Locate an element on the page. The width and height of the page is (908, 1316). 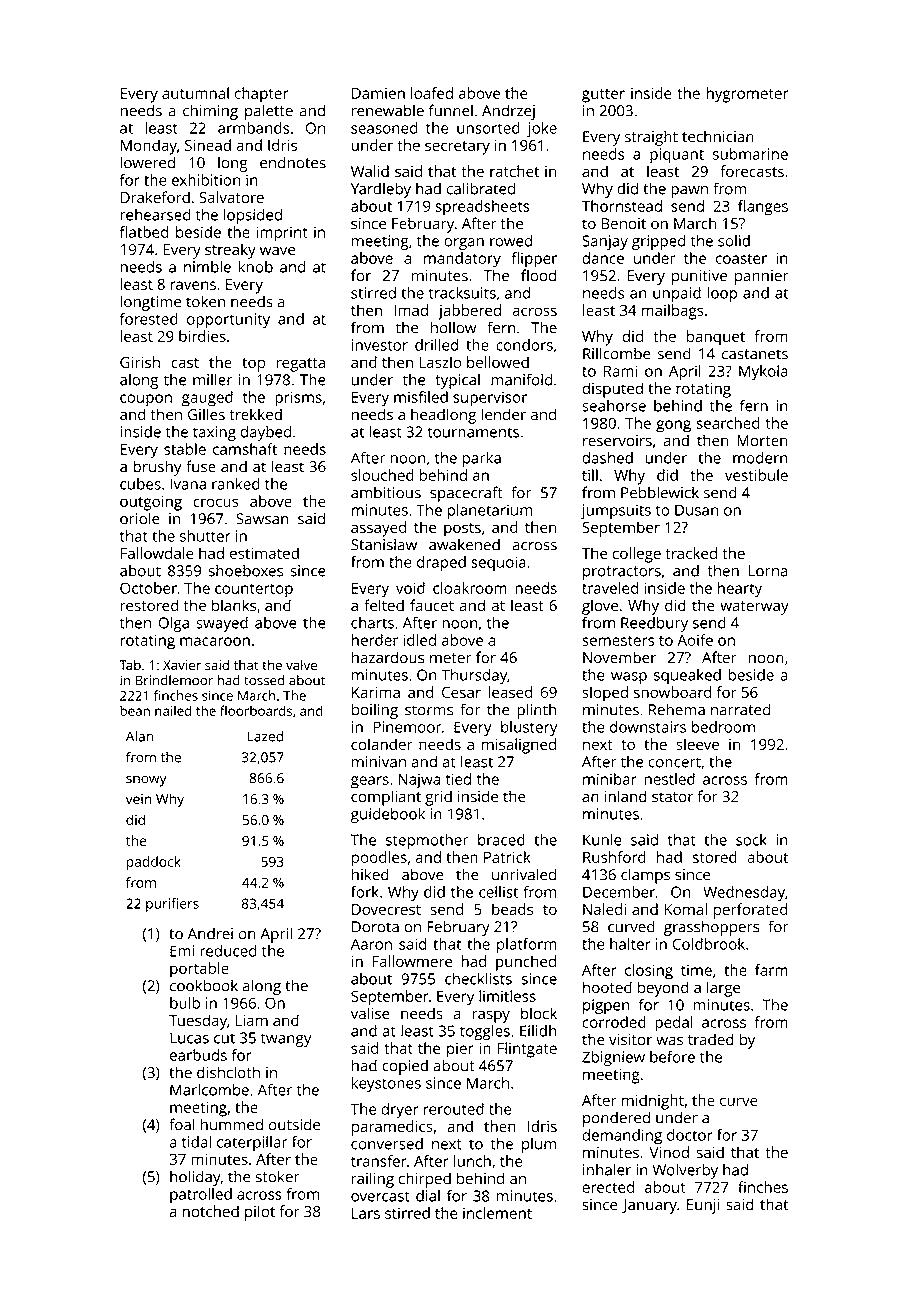
Komal is located at coordinates (686, 909).
